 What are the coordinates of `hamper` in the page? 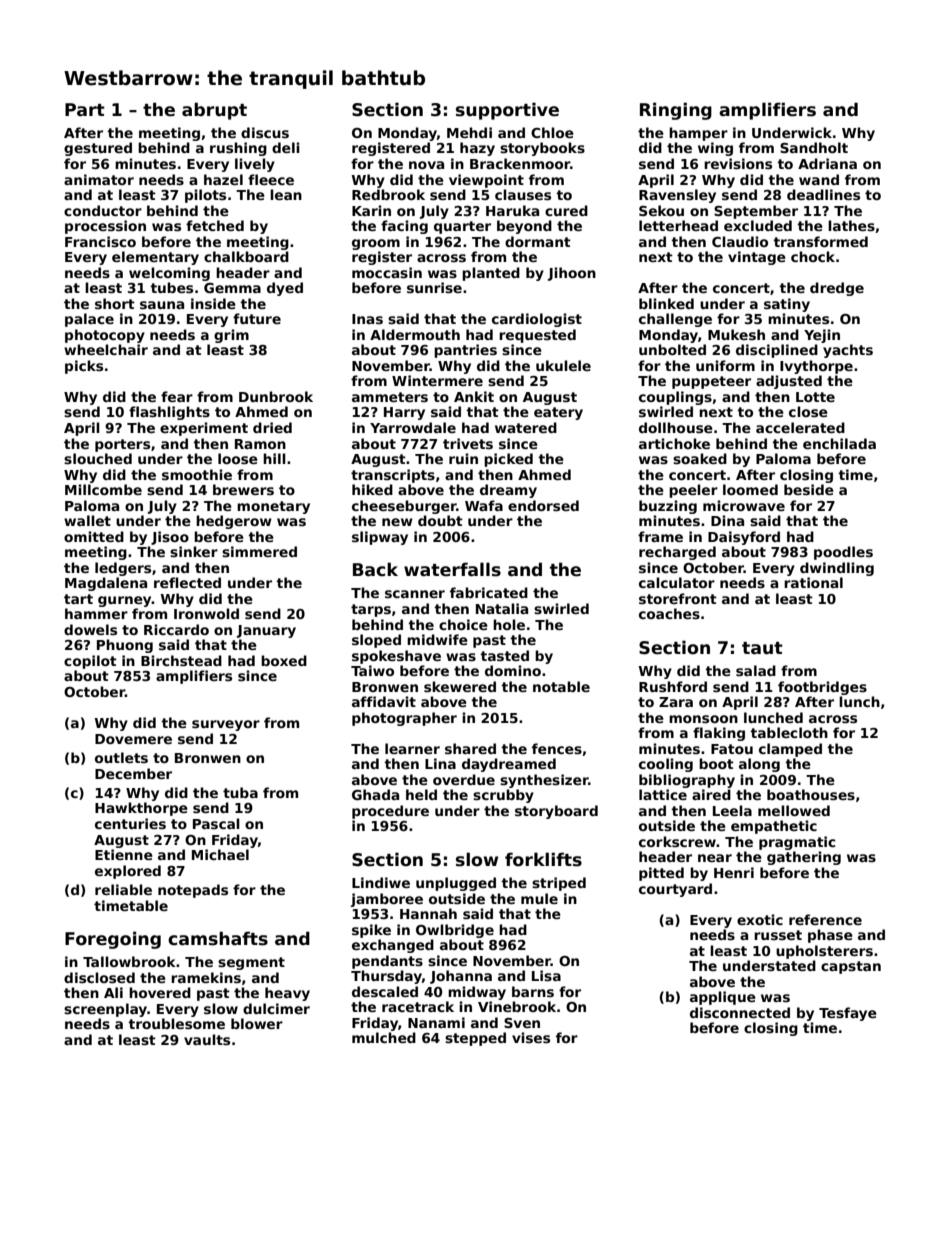 It's located at (698, 134).
